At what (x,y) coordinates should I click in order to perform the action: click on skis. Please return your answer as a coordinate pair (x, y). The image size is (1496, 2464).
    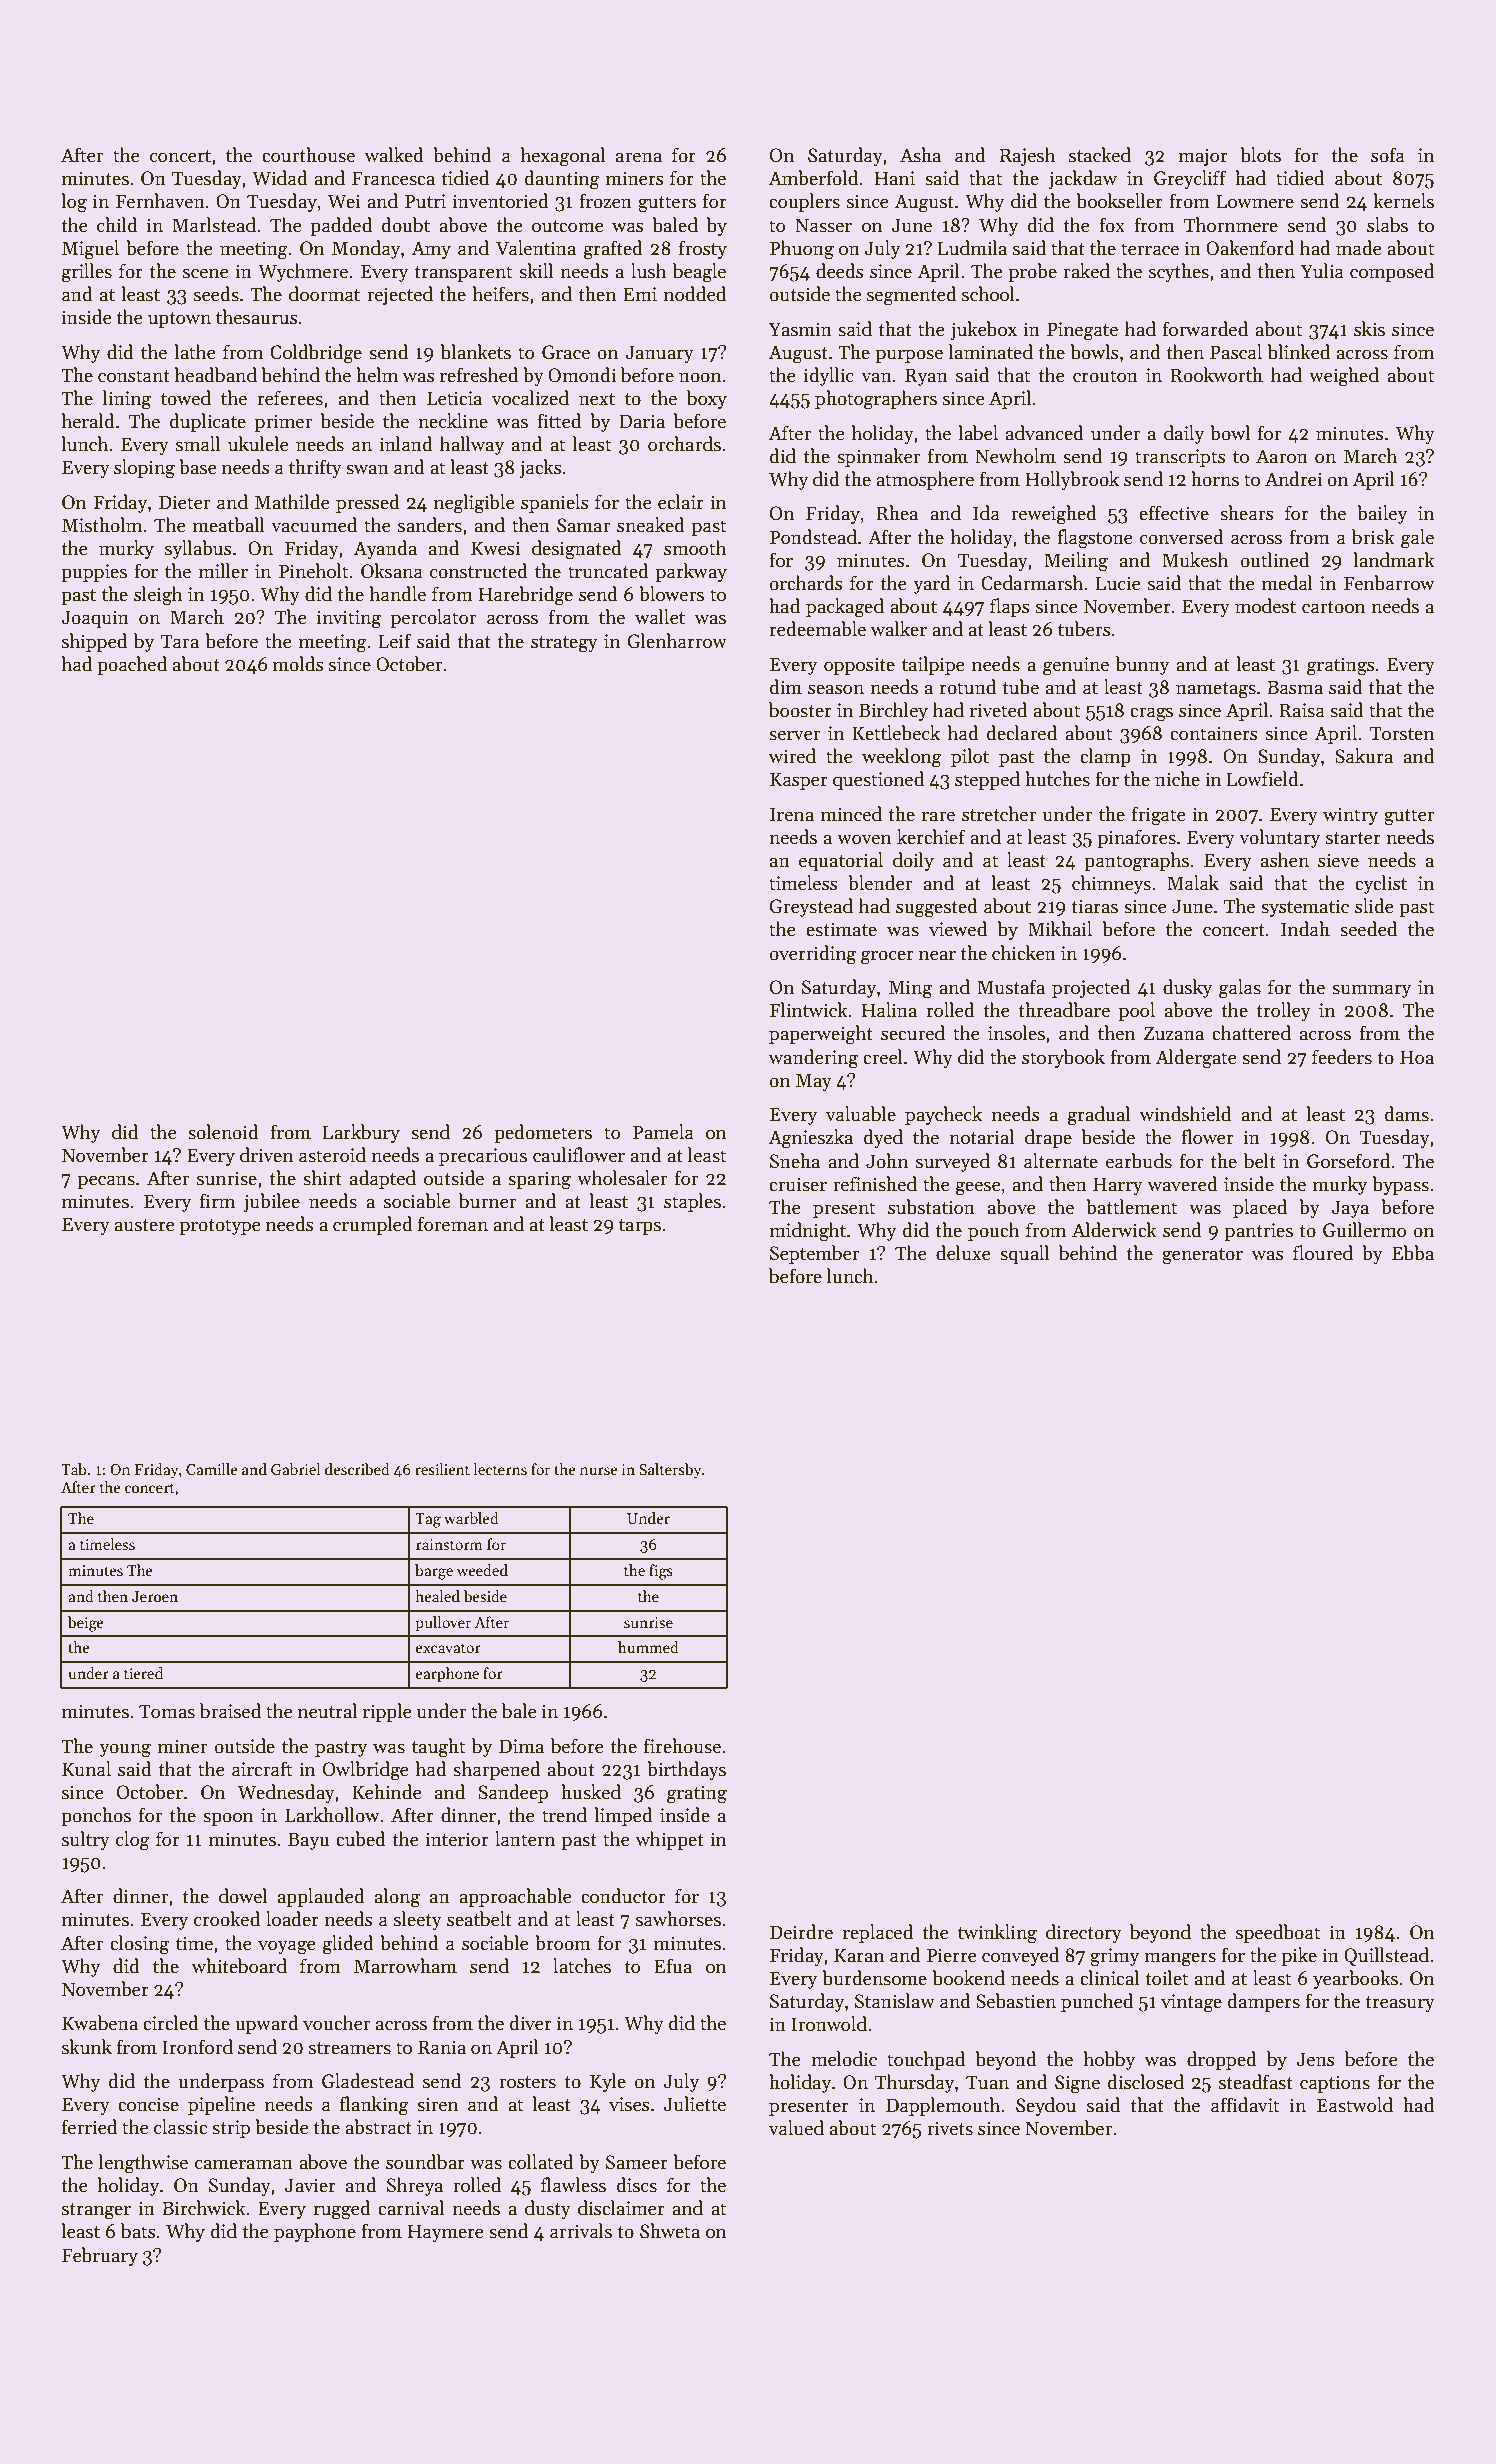
    Looking at the image, I should click on (1369, 329).
